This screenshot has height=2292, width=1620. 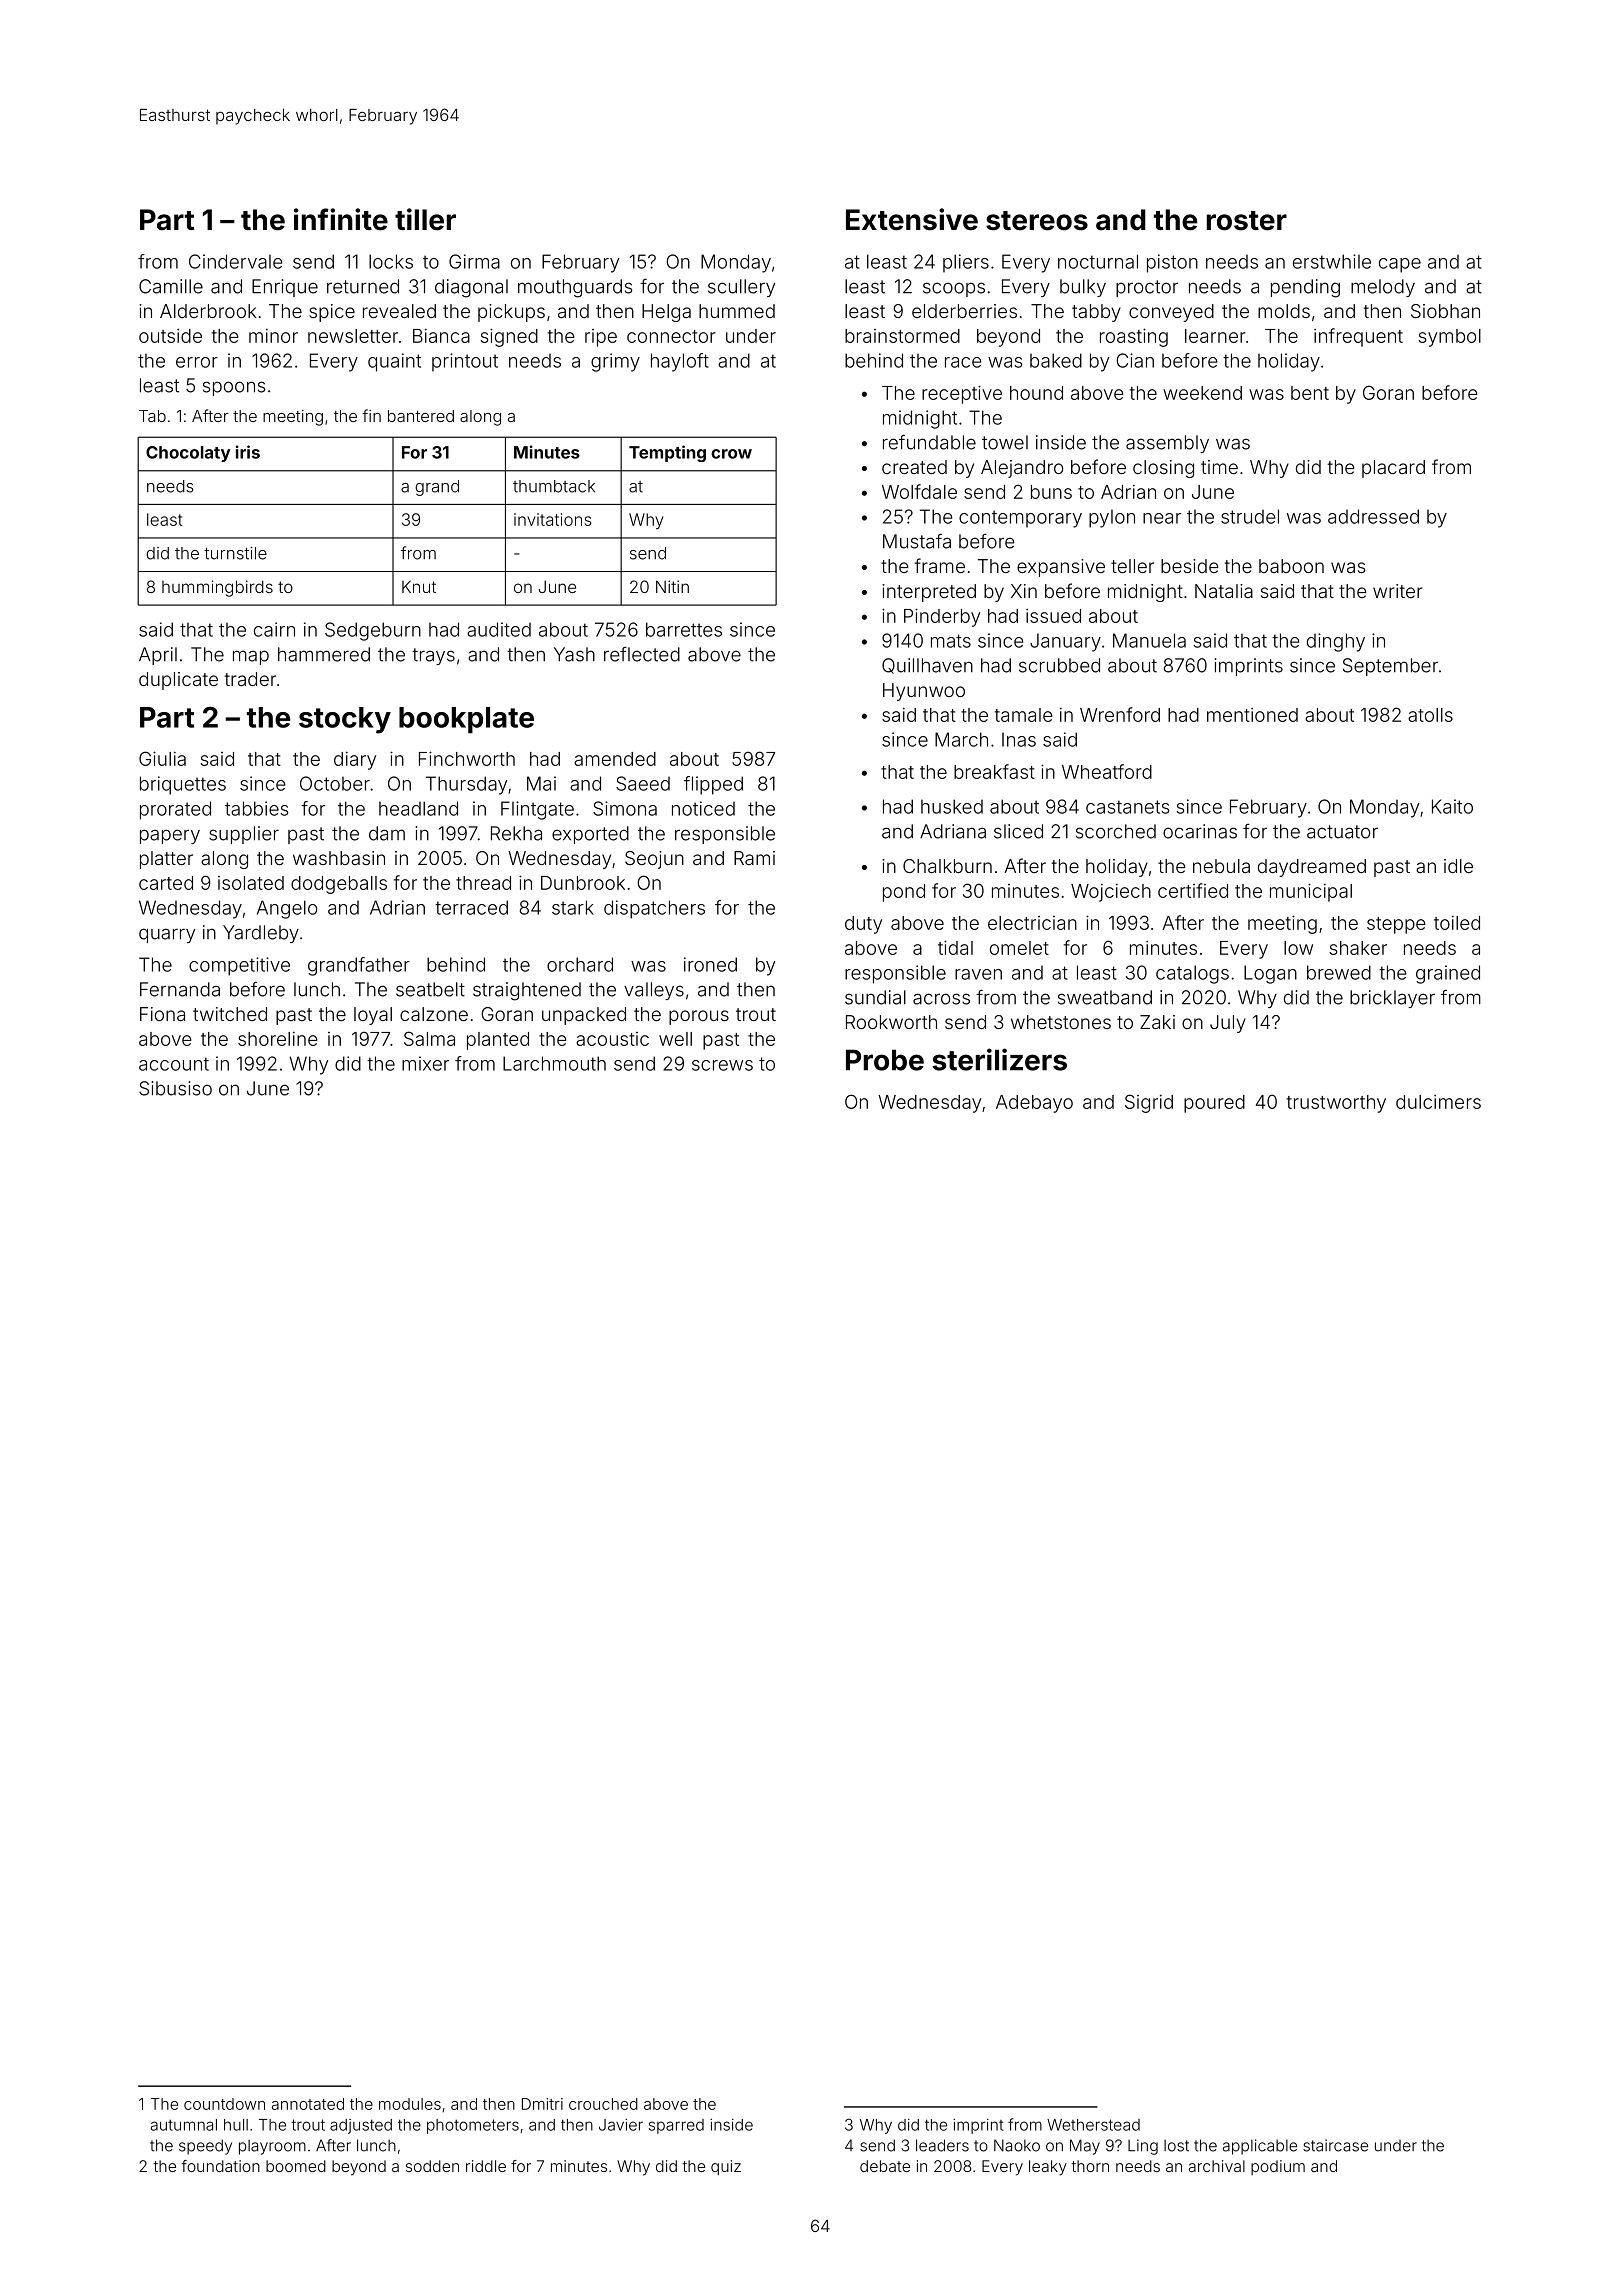 What do you see at coordinates (308, 2104) in the screenshot?
I see `annotated` at bounding box center [308, 2104].
